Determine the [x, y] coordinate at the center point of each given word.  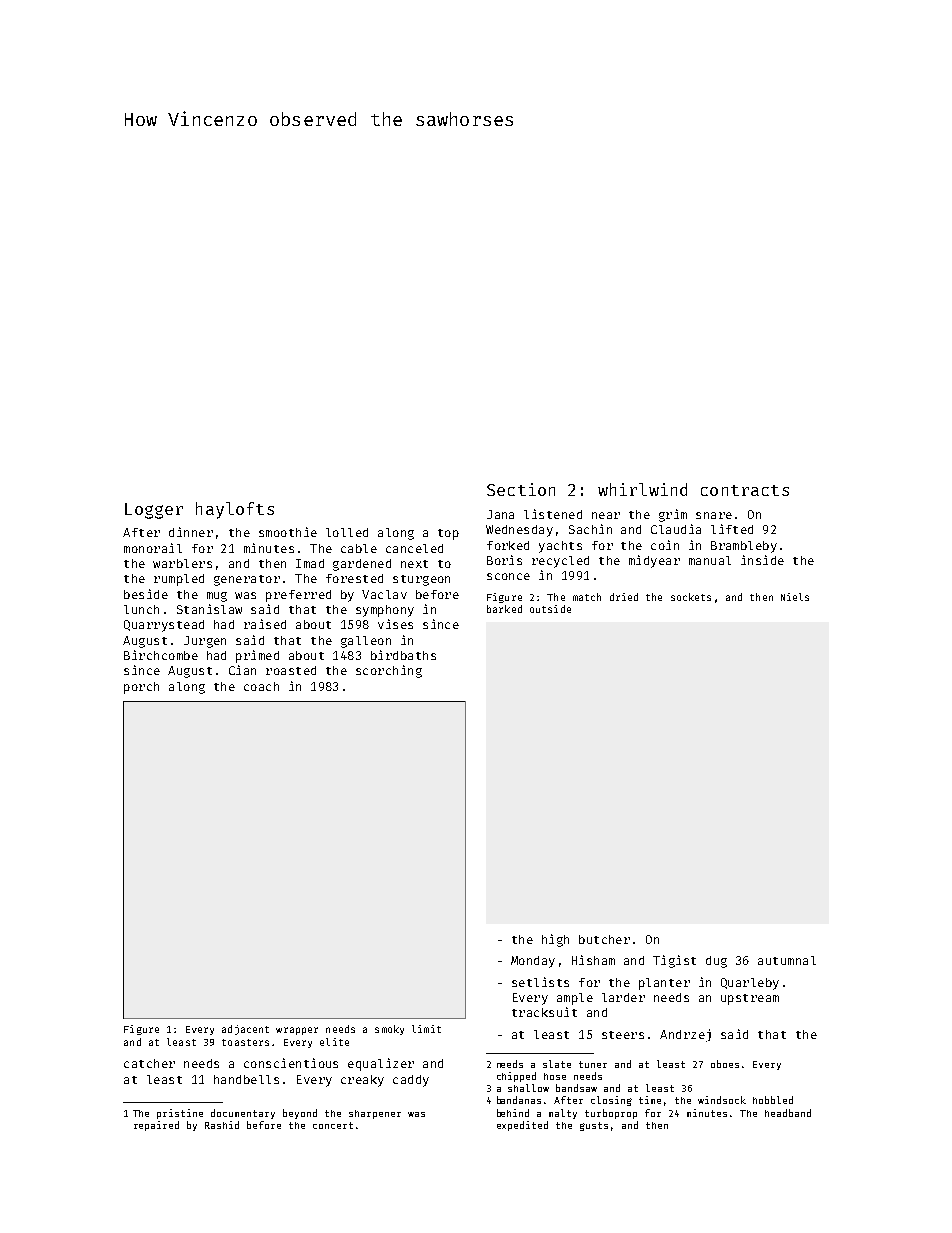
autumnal [787, 960]
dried [624, 597]
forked [508, 545]
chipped [516, 1077]
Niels [795, 597]
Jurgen [205, 642]
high [555, 940]
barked [504, 609]
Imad [310, 563]
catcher [149, 1063]
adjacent [245, 1030]
